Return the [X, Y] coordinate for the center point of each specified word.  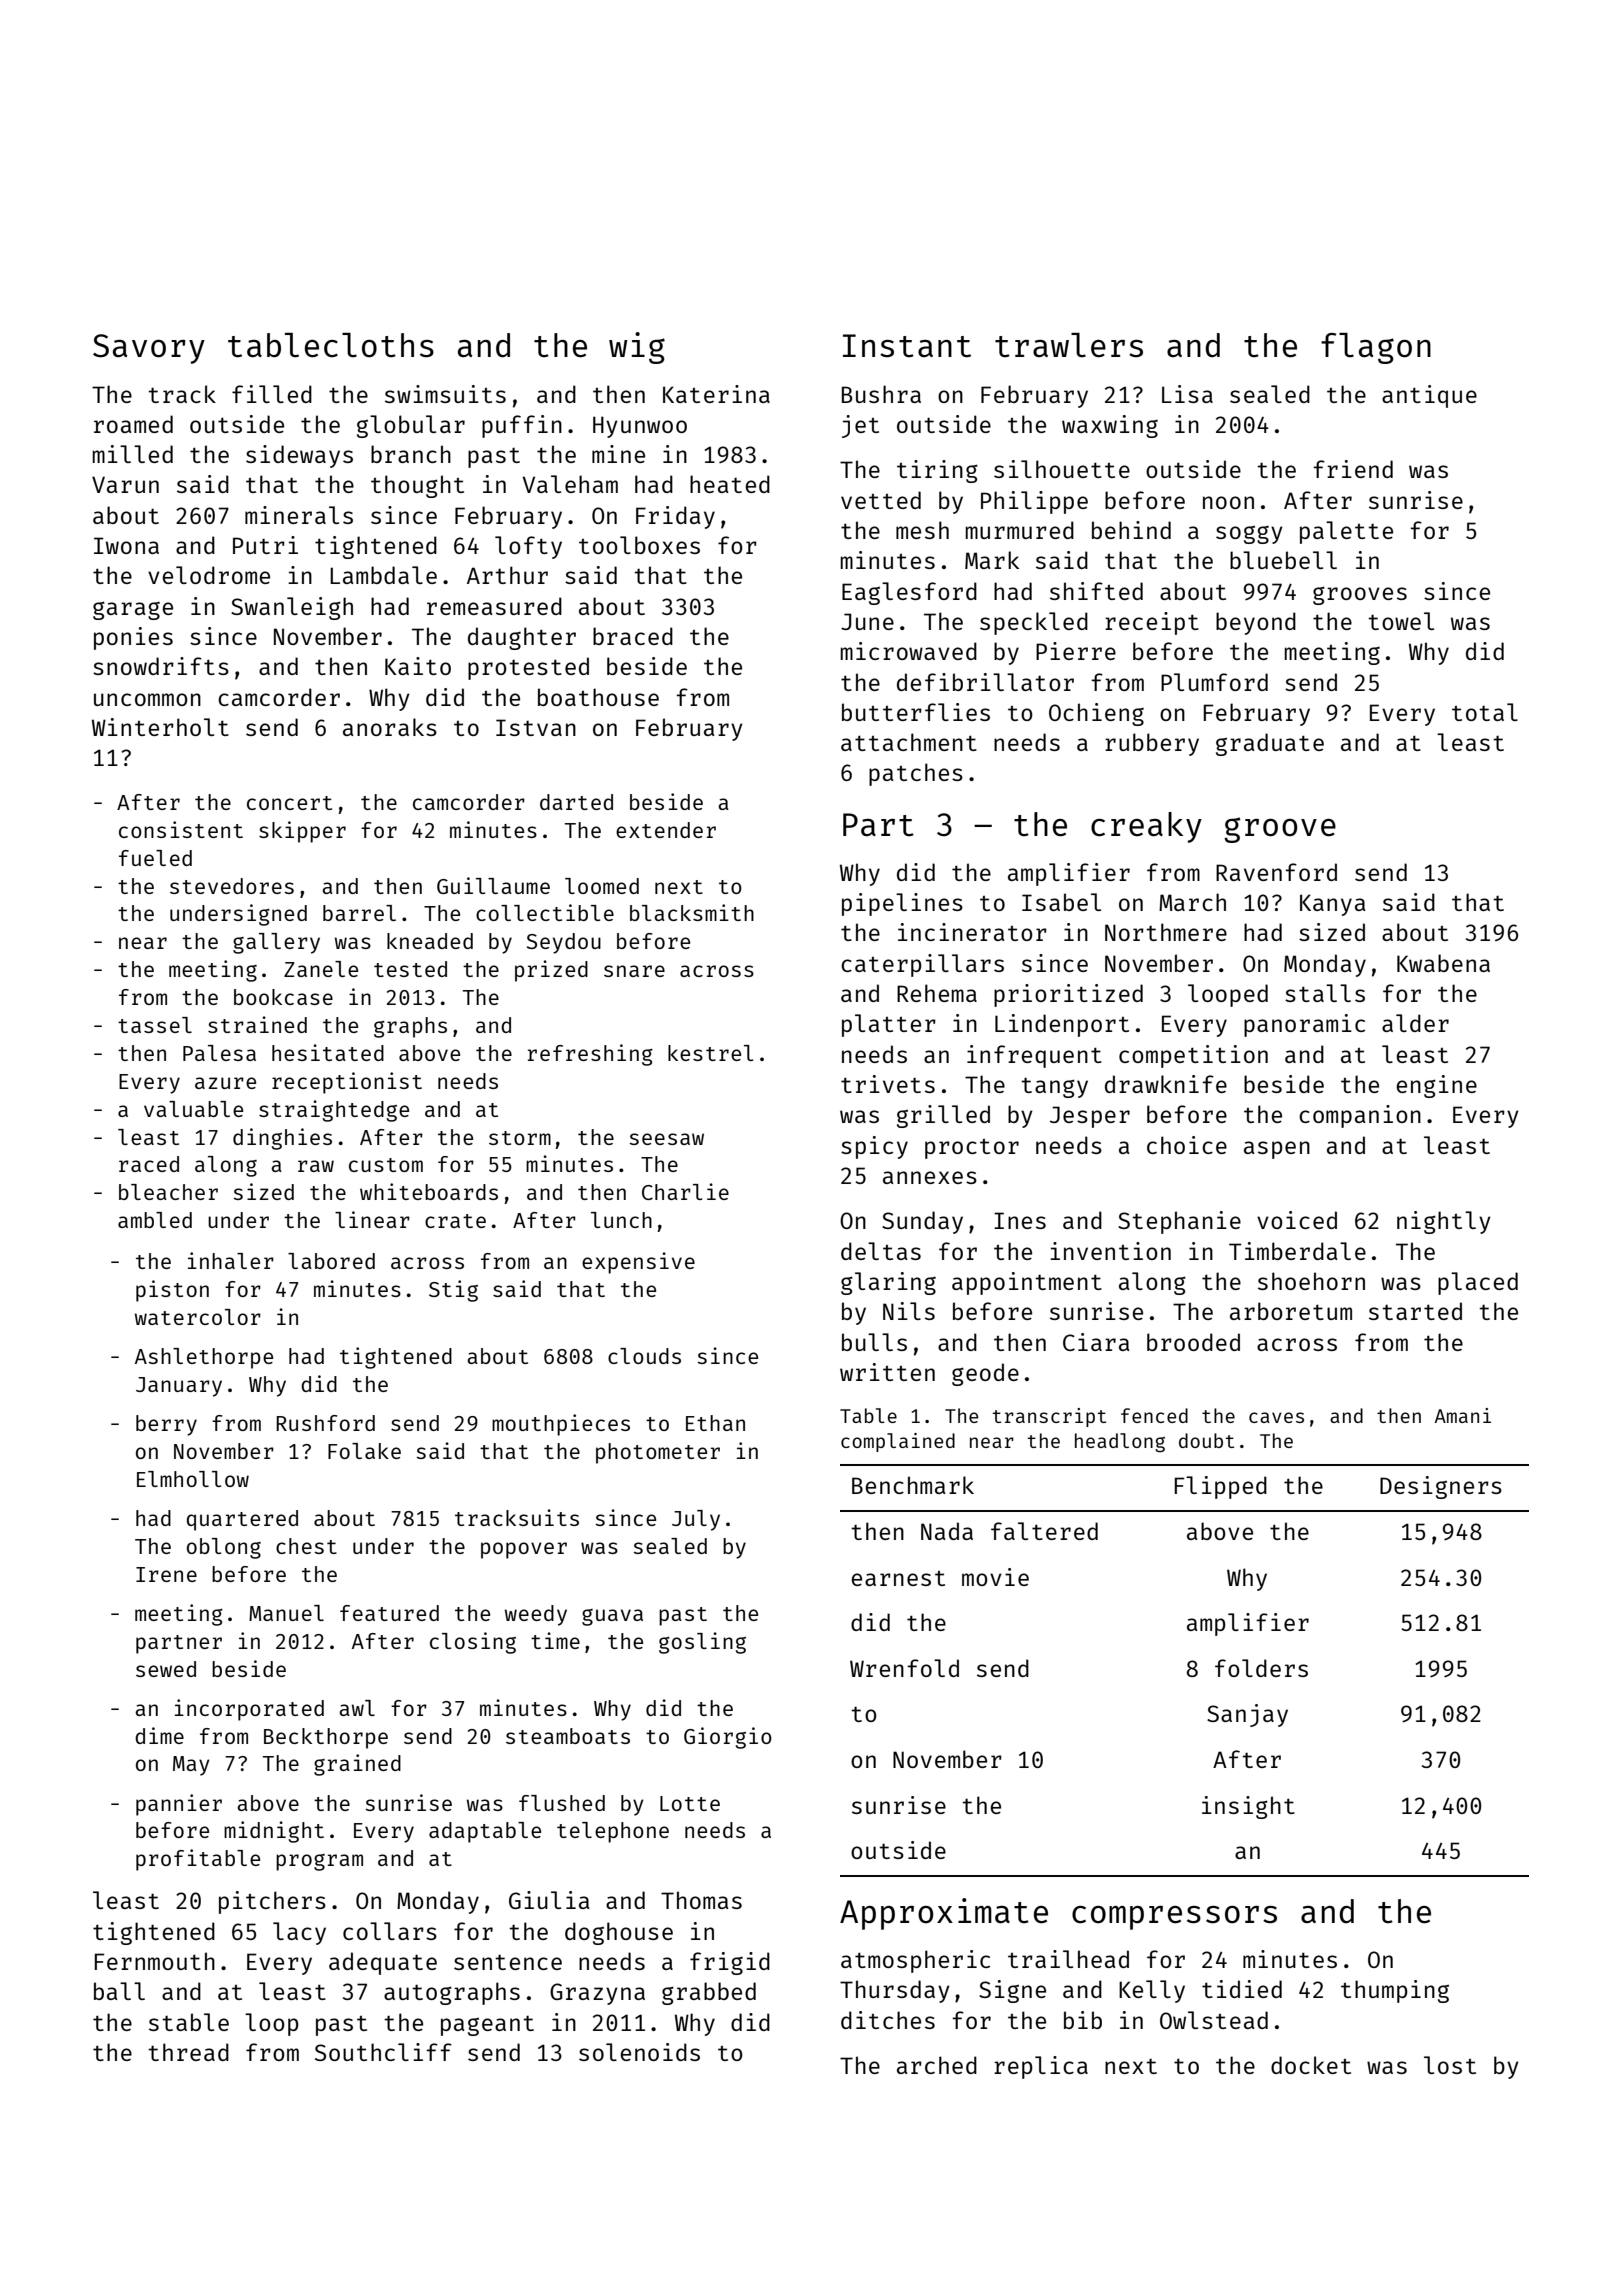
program [319, 1862]
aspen [1277, 1150]
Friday [675, 517]
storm [520, 1138]
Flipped [1221, 1487]
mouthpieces [561, 1425]
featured [389, 1613]
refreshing [590, 1055]
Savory [149, 349]
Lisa [1187, 394]
